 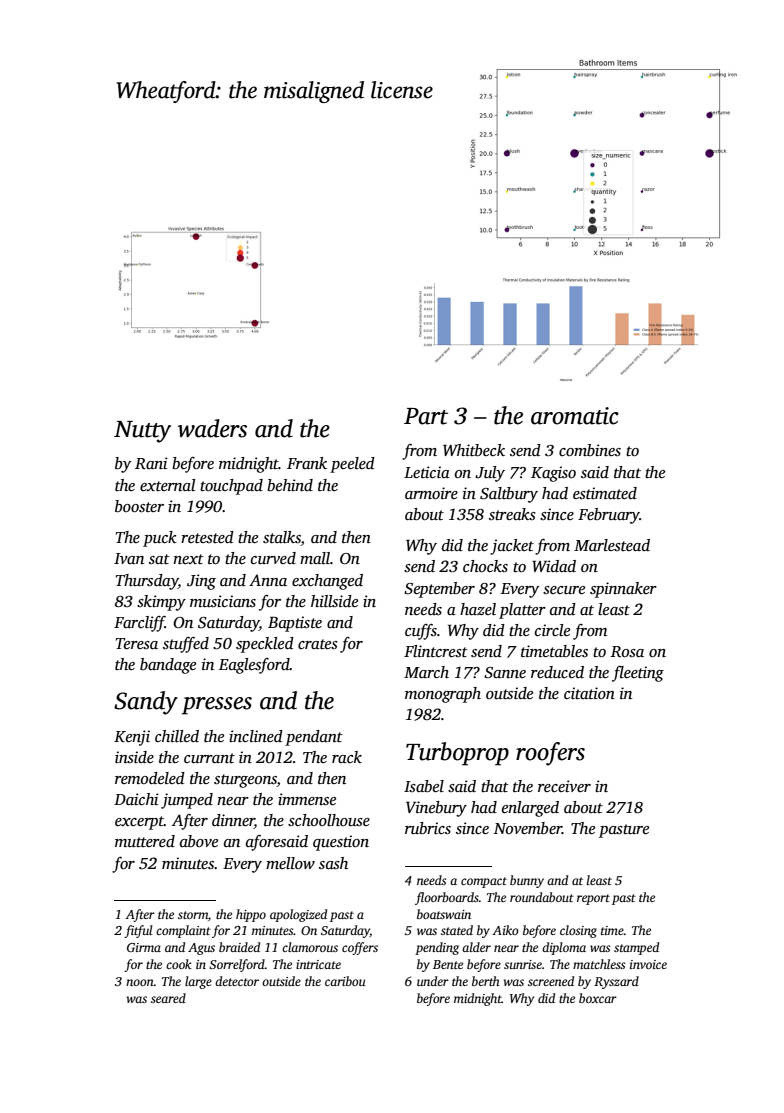 I want to click on under, so click(x=433, y=981).
